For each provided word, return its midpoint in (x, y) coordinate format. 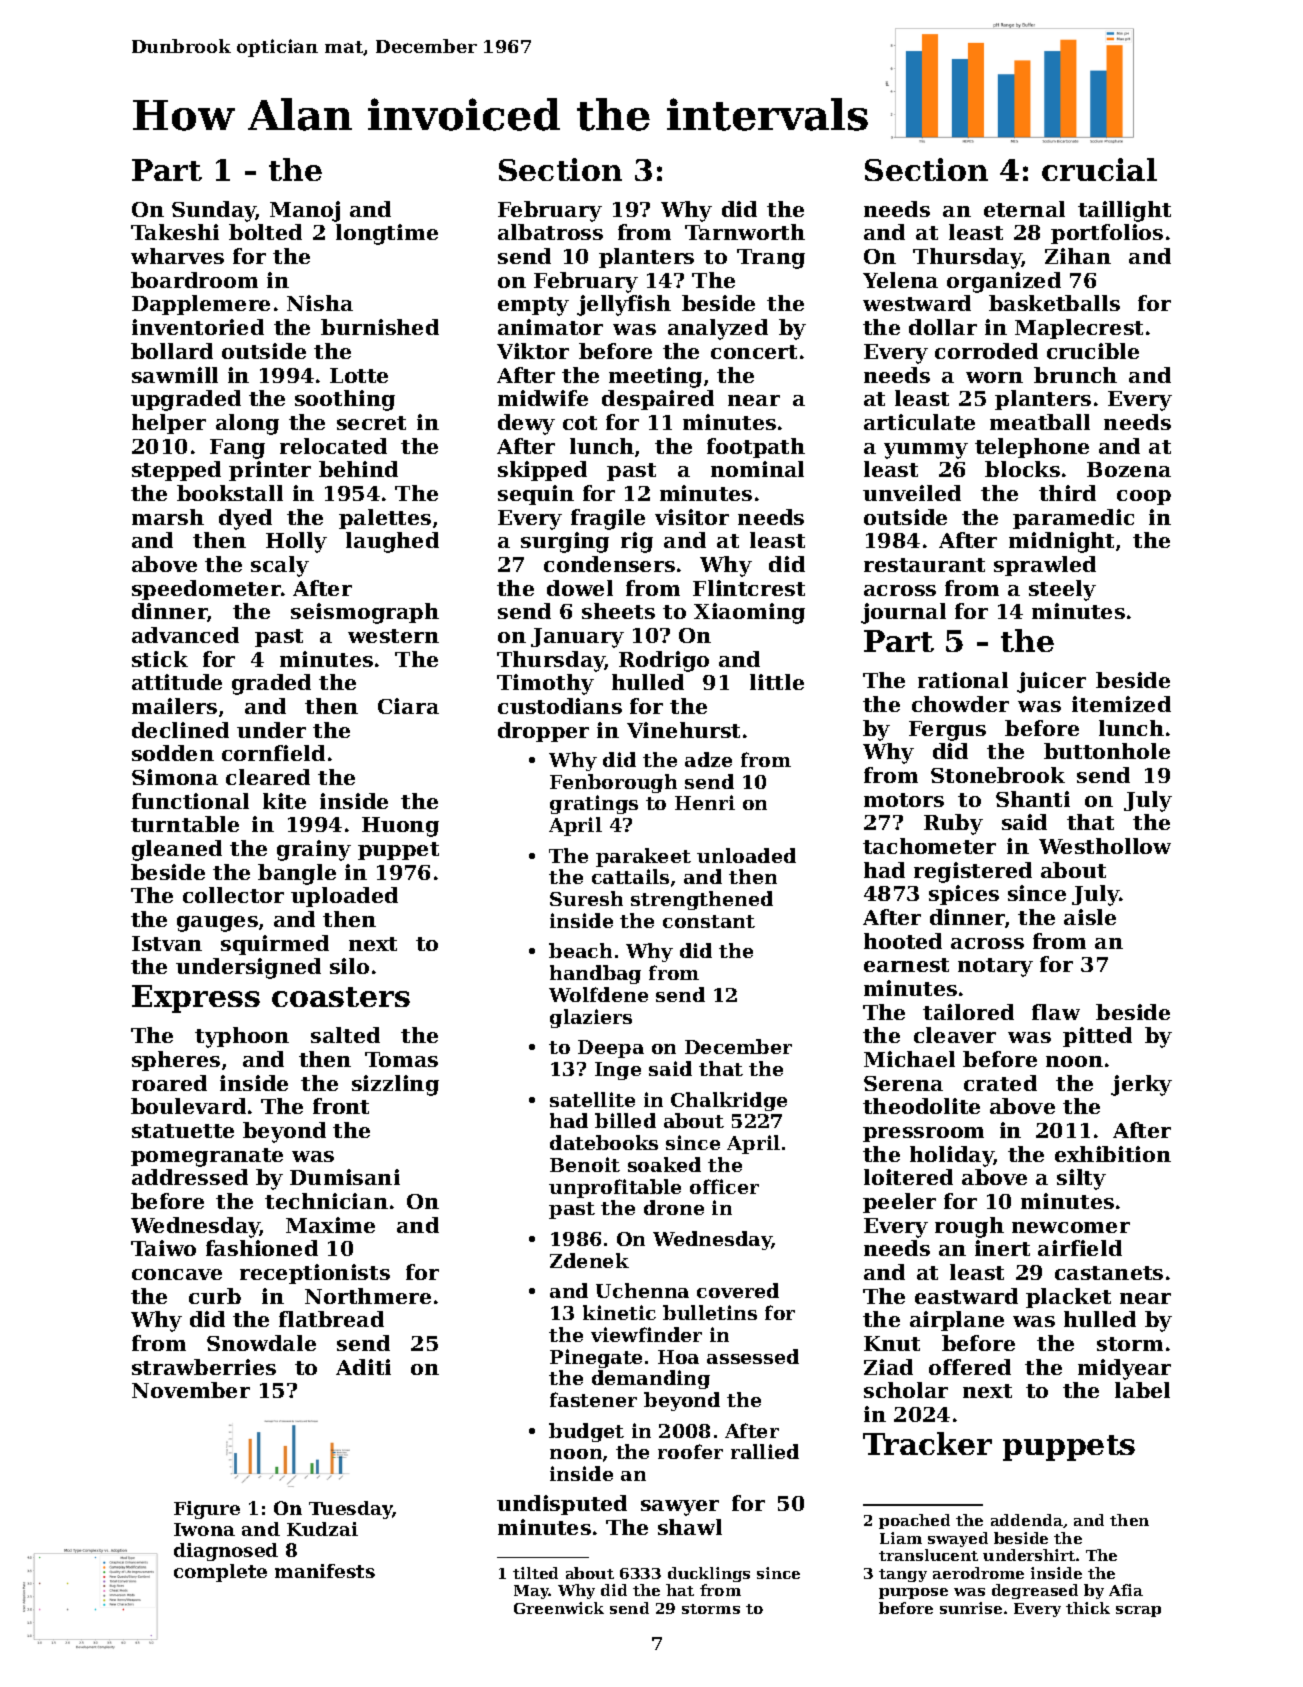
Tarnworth (745, 232)
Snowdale (261, 1343)
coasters (341, 997)
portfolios (1107, 234)
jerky (1141, 1085)
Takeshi (175, 232)
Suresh (586, 898)
